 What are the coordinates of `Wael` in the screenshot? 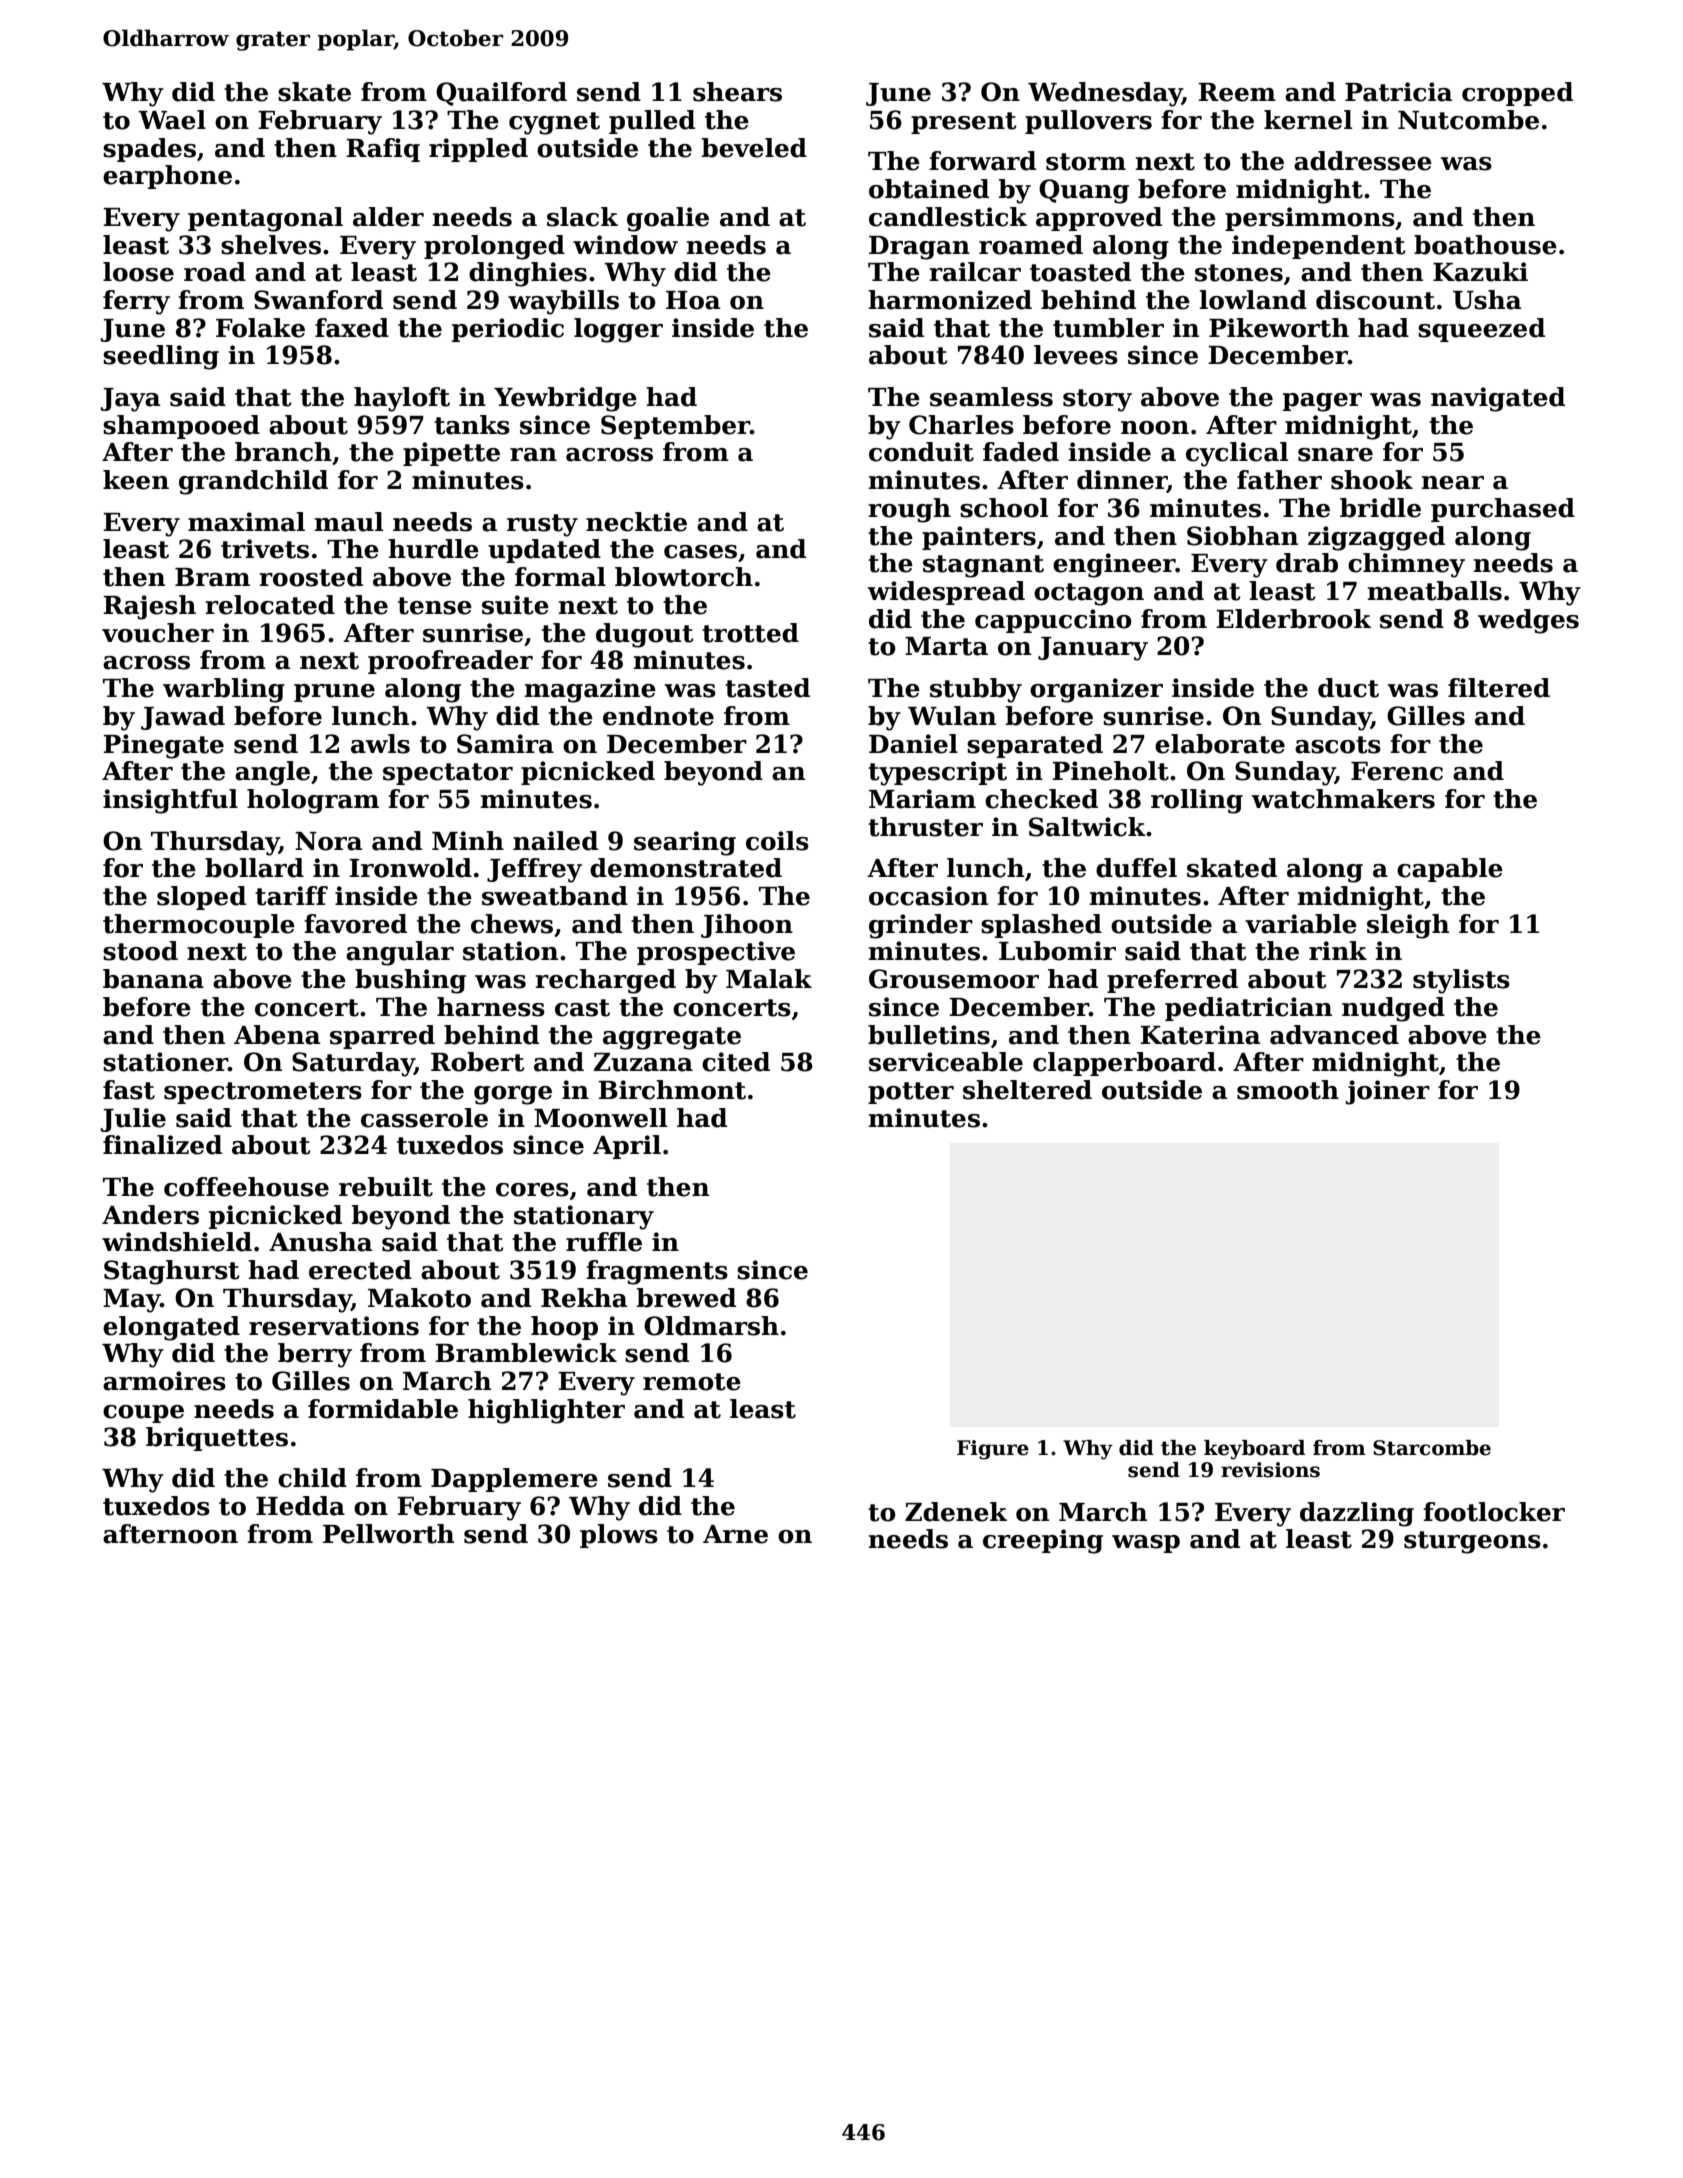 It's located at (172, 120).
